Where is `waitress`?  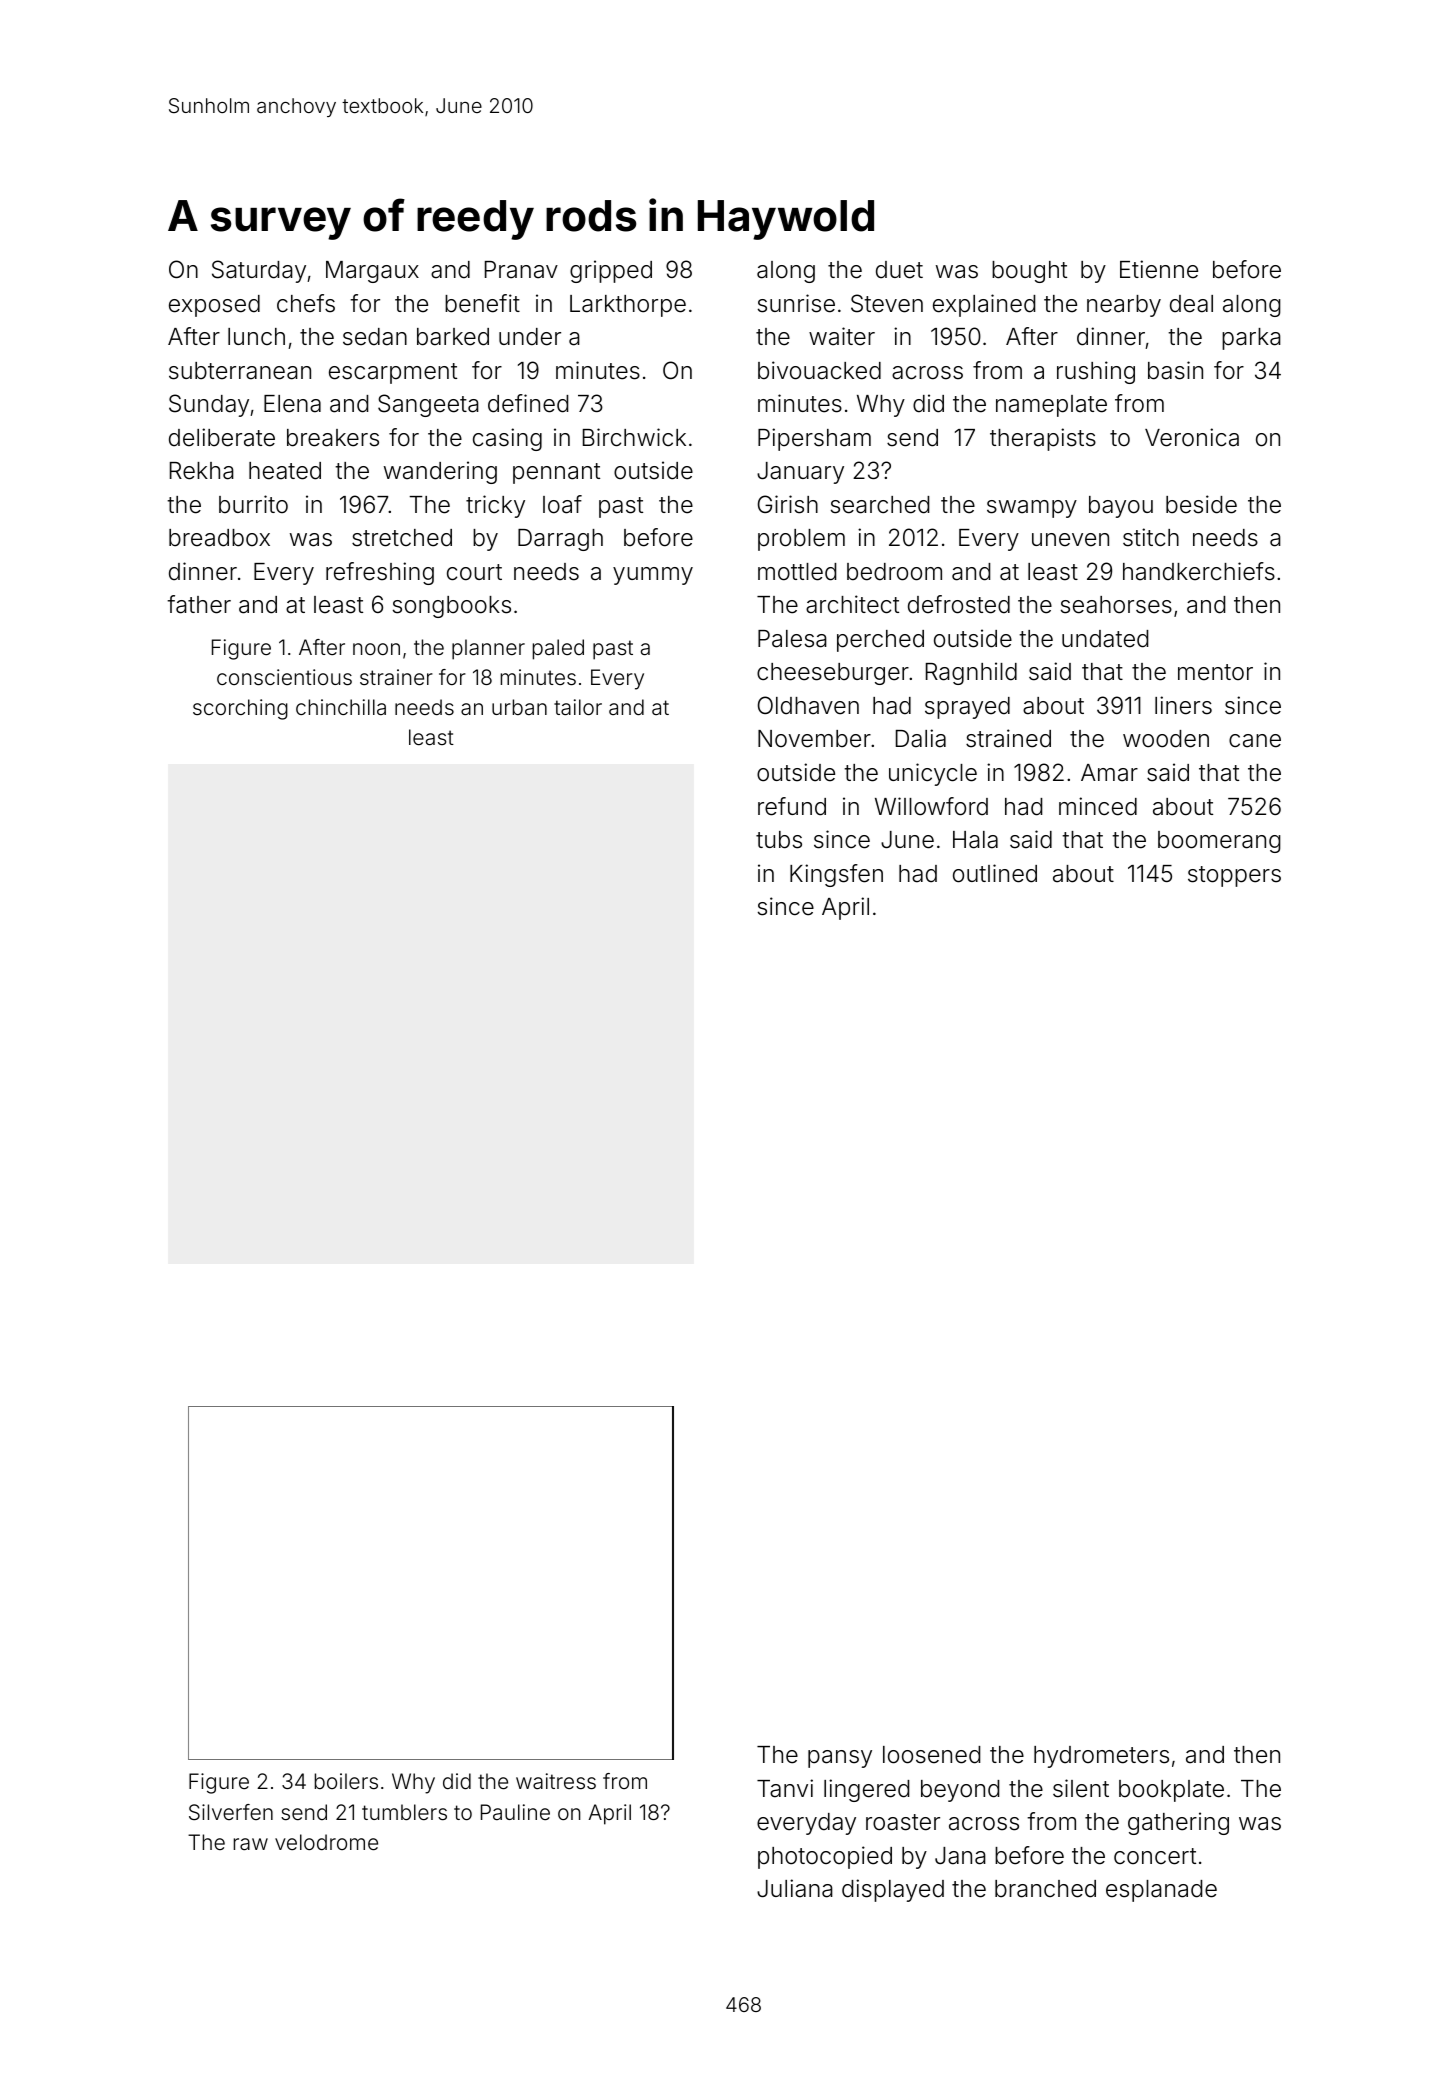
waitress is located at coordinates (556, 1781).
